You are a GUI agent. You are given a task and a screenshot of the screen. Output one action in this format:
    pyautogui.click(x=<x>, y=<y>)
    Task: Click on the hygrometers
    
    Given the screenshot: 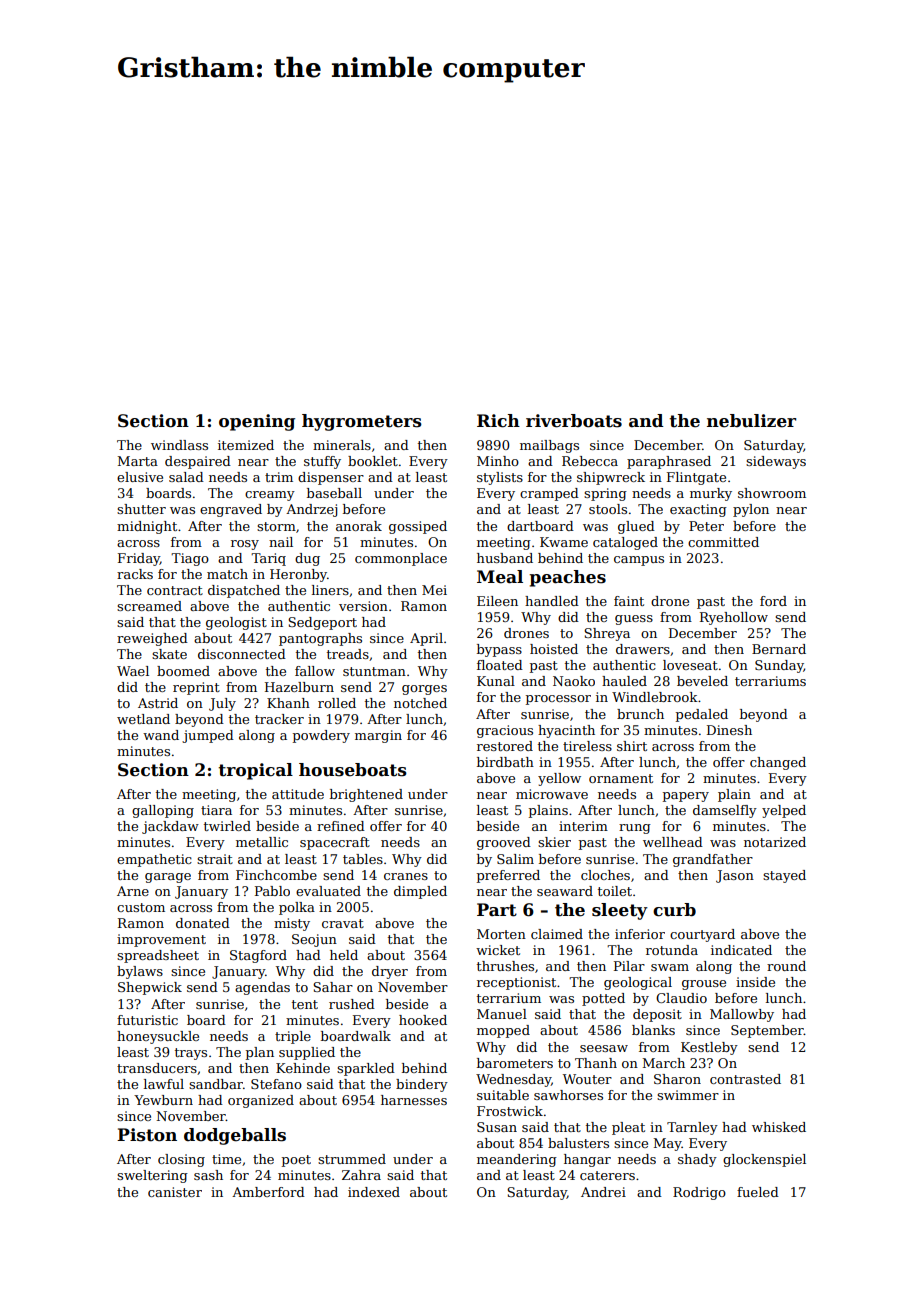 What is the action you would take?
    pyautogui.click(x=362, y=422)
